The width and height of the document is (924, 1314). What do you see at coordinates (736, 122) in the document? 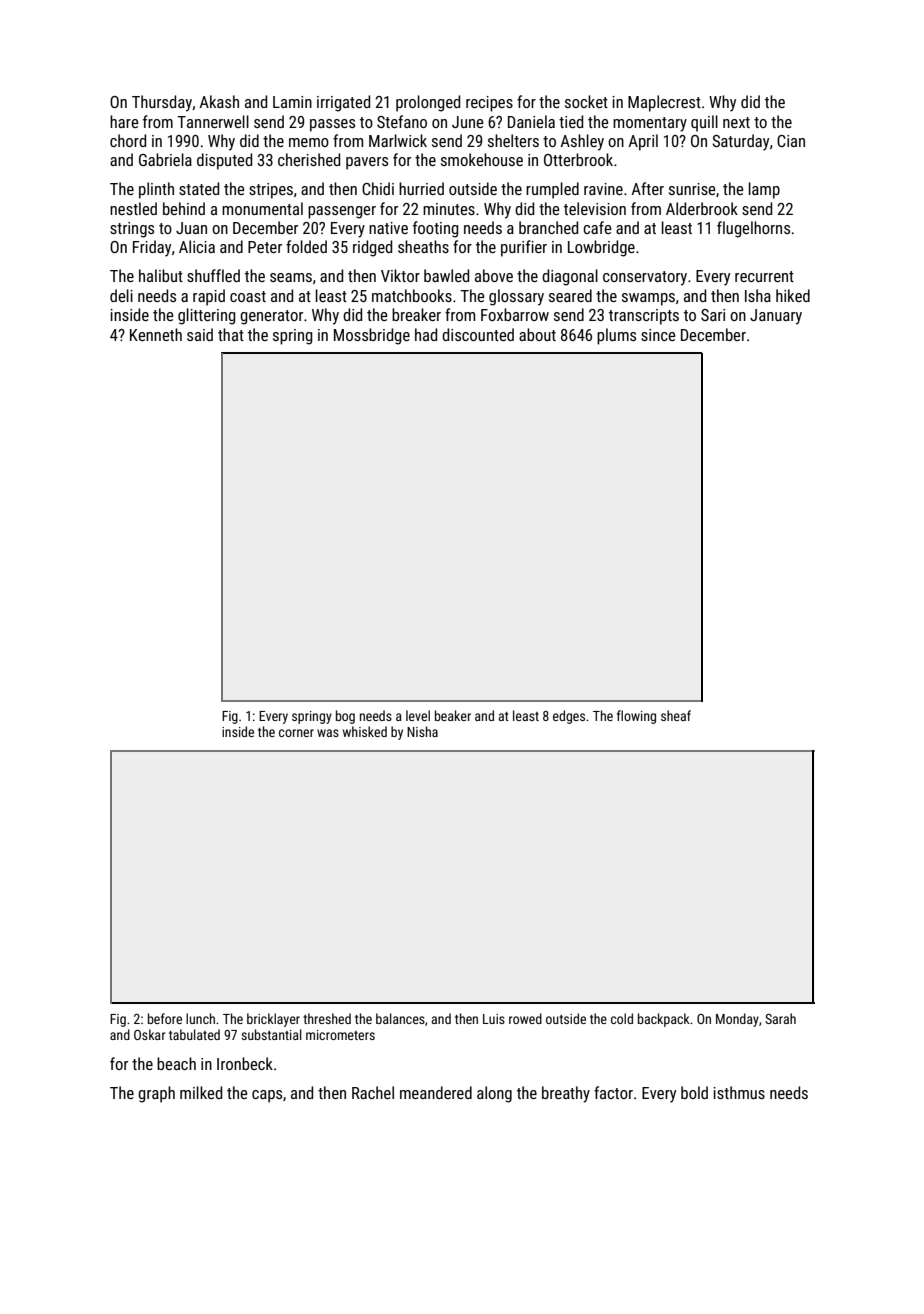
I see `next` at bounding box center [736, 122].
